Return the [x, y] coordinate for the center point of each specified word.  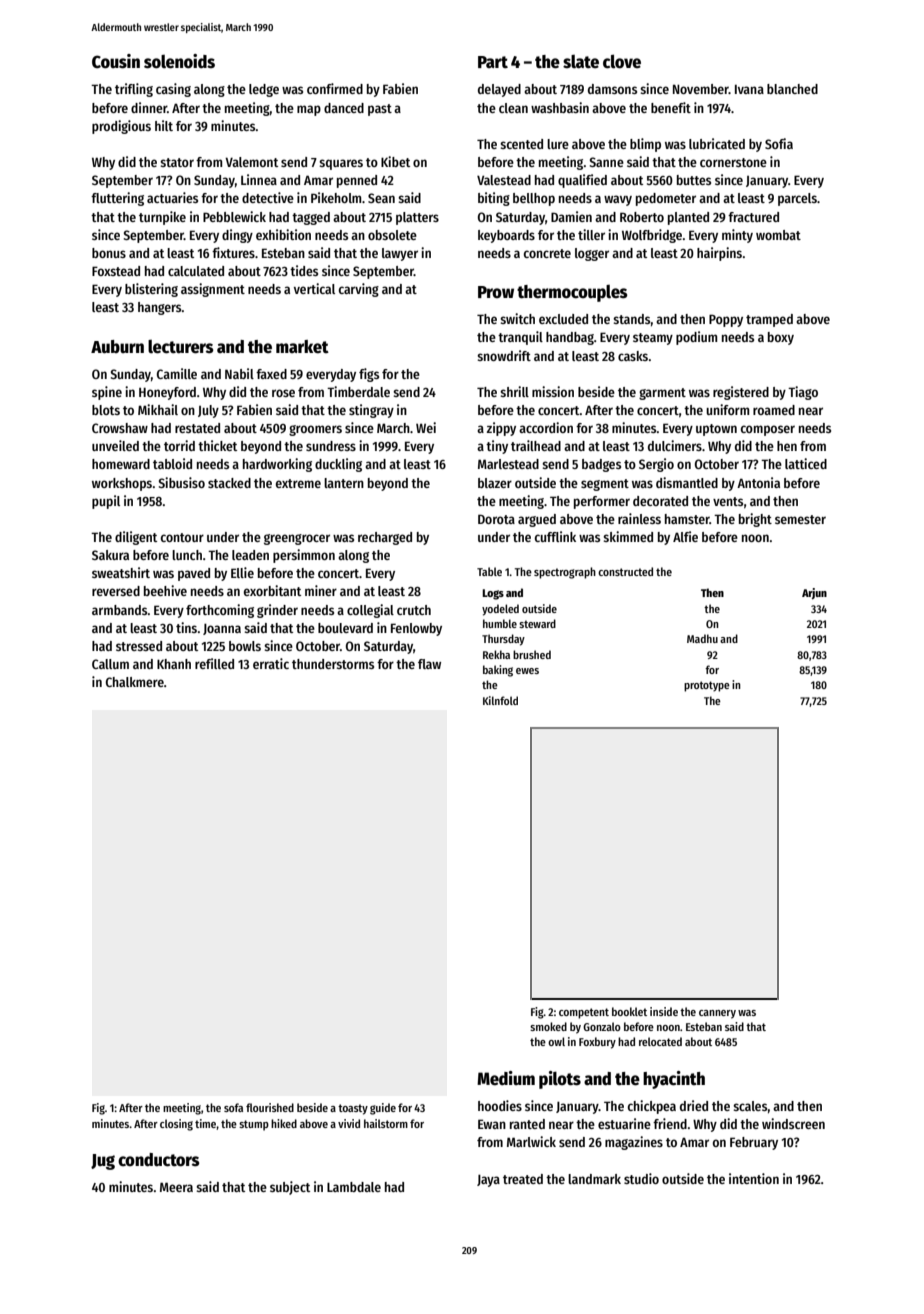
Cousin [116, 61]
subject [290, 1188]
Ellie [242, 572]
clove [622, 61]
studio [641, 1178]
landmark [594, 1179]
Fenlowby [416, 629]
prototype [707, 686]
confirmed [335, 88]
